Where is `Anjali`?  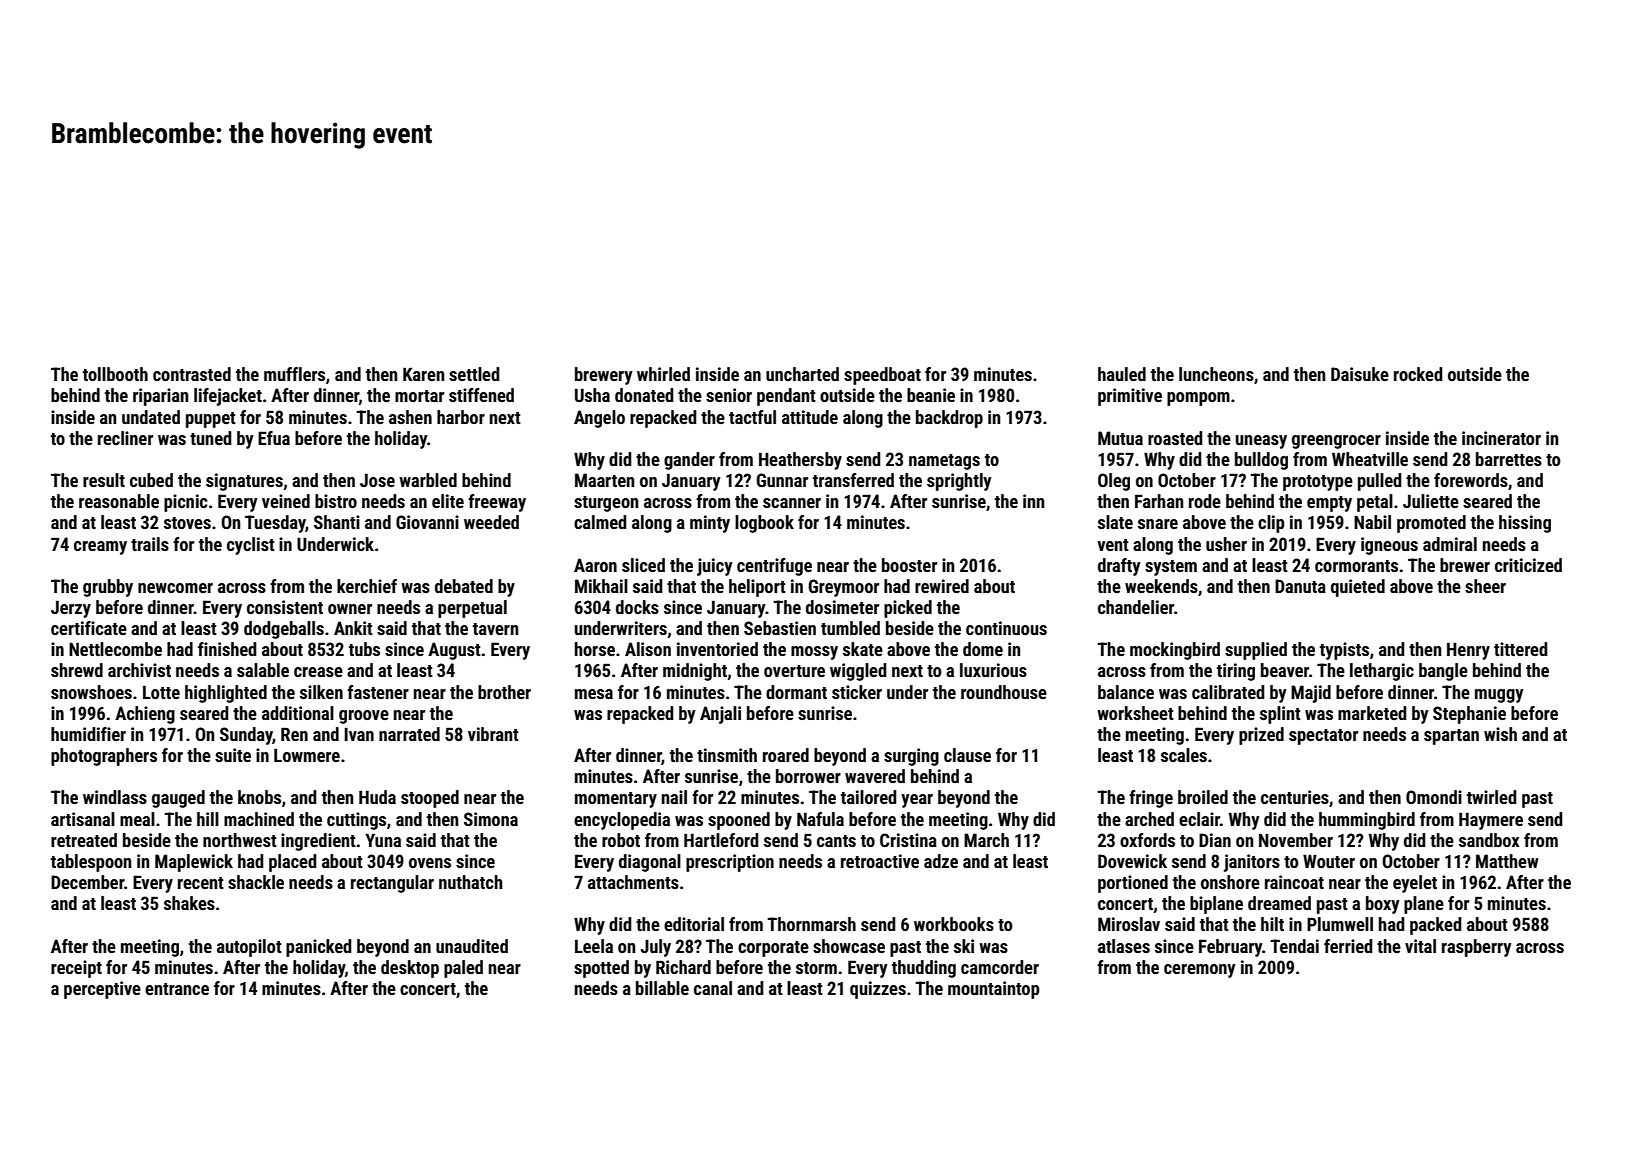
Anjali is located at coordinates (720, 715).
